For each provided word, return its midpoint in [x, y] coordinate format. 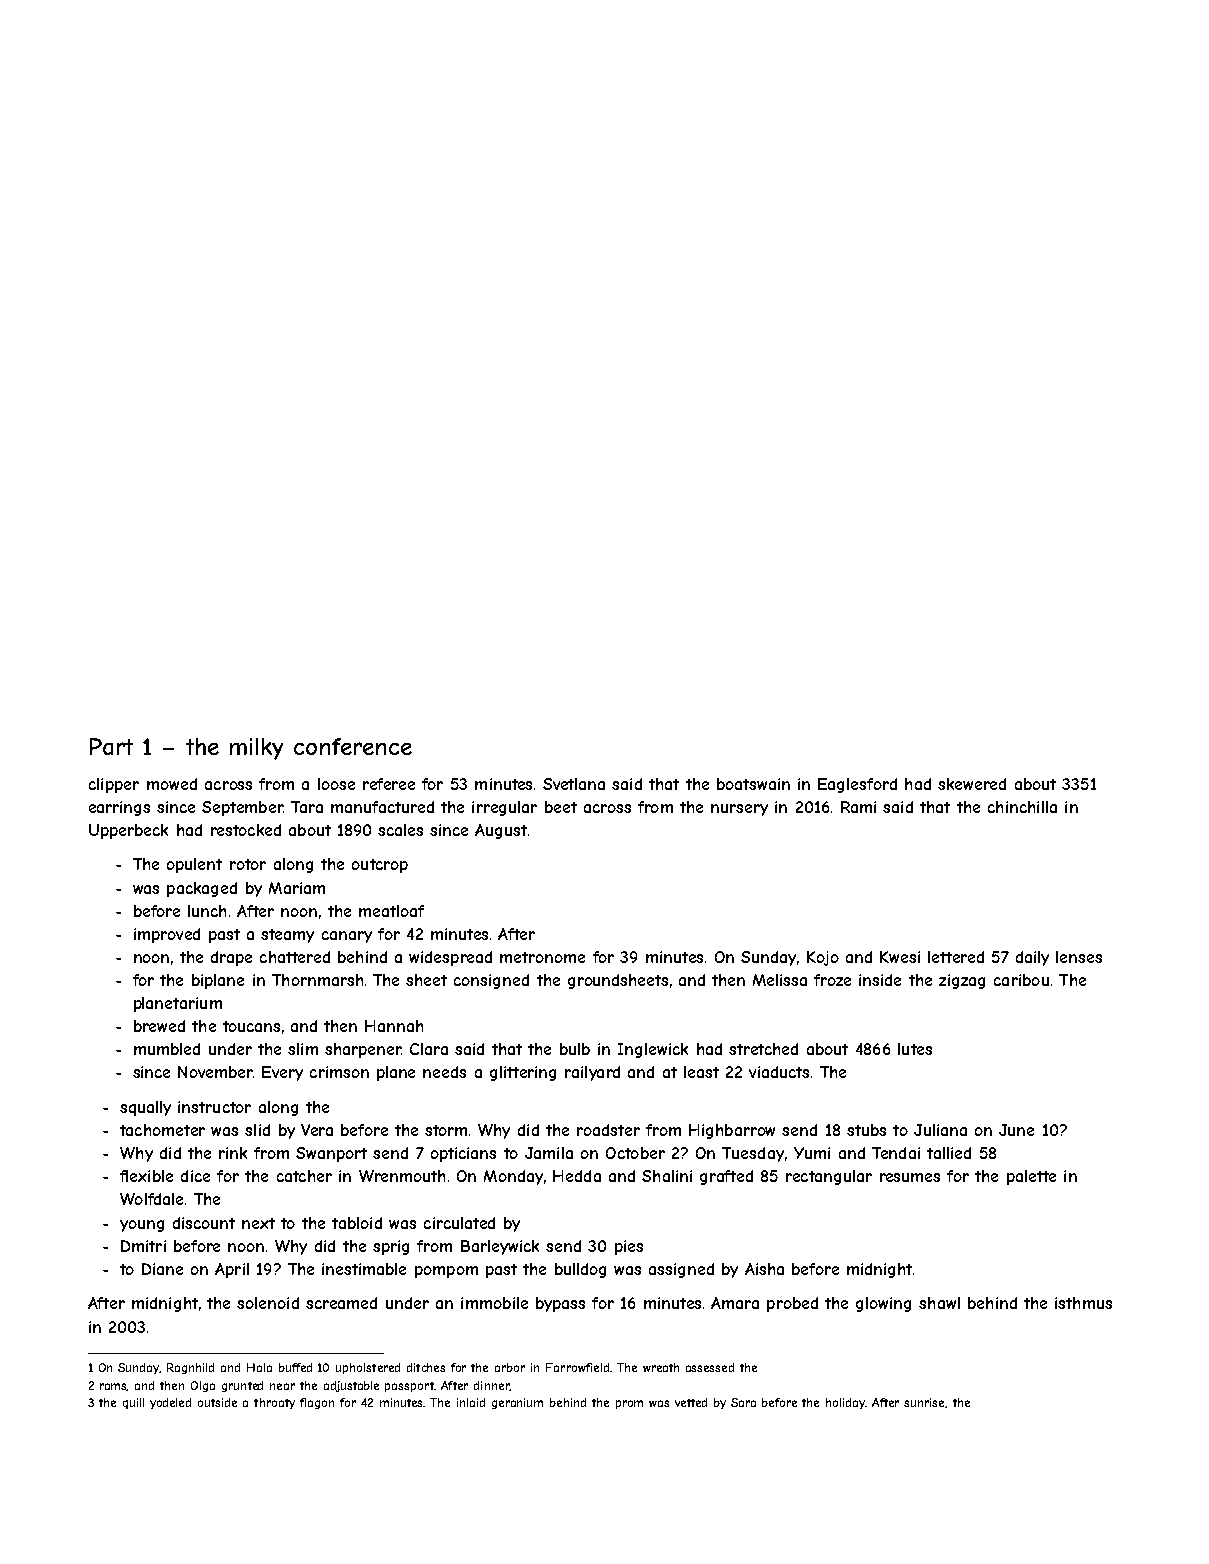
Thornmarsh [317, 980]
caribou [1021, 980]
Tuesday [753, 1154]
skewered [972, 784]
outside [217, 1402]
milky [256, 749]
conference [353, 746]
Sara [743, 1402]
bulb [575, 1049]
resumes [910, 1177]
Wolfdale [151, 1199]
